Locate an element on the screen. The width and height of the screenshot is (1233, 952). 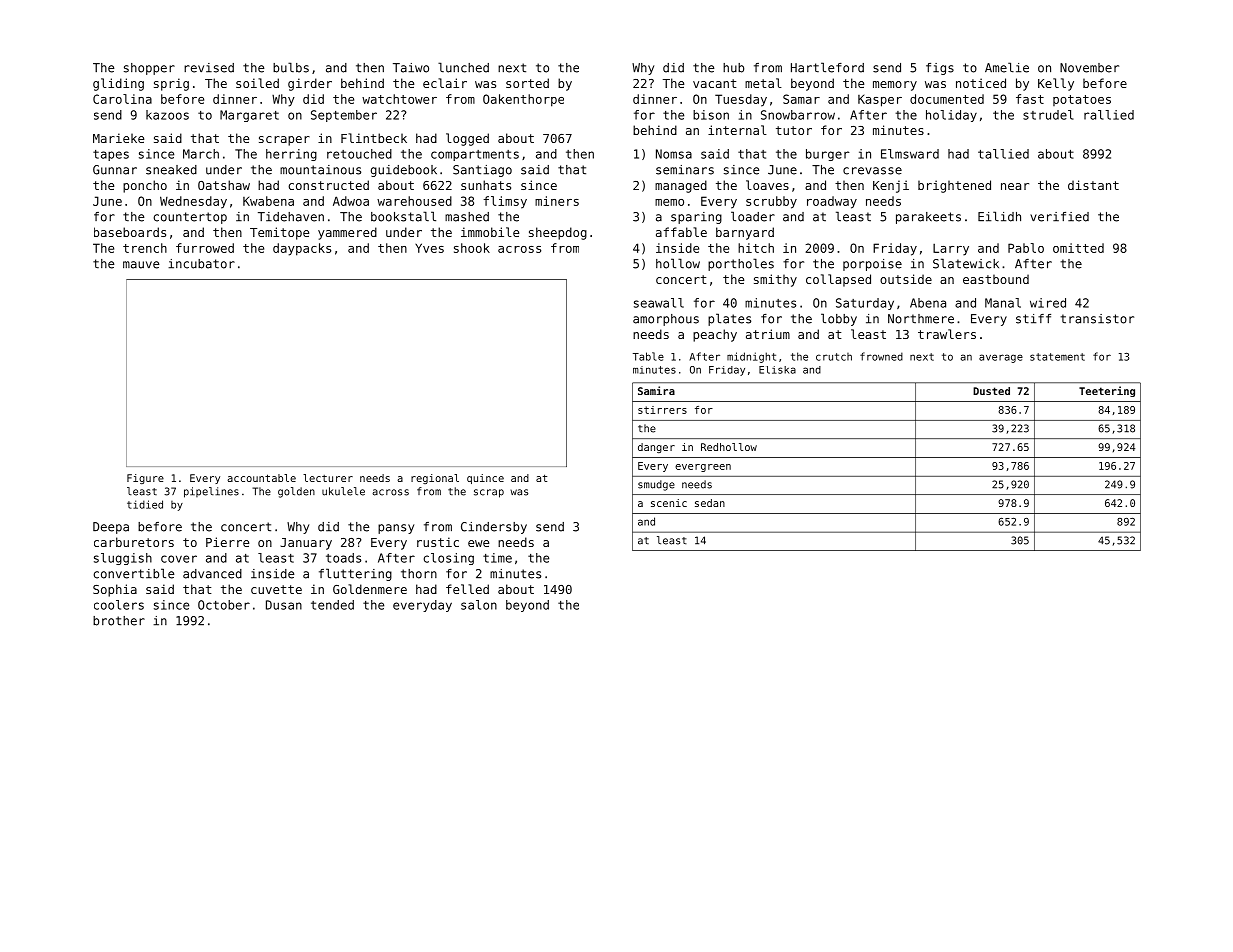
Saturday is located at coordinates (865, 304).
